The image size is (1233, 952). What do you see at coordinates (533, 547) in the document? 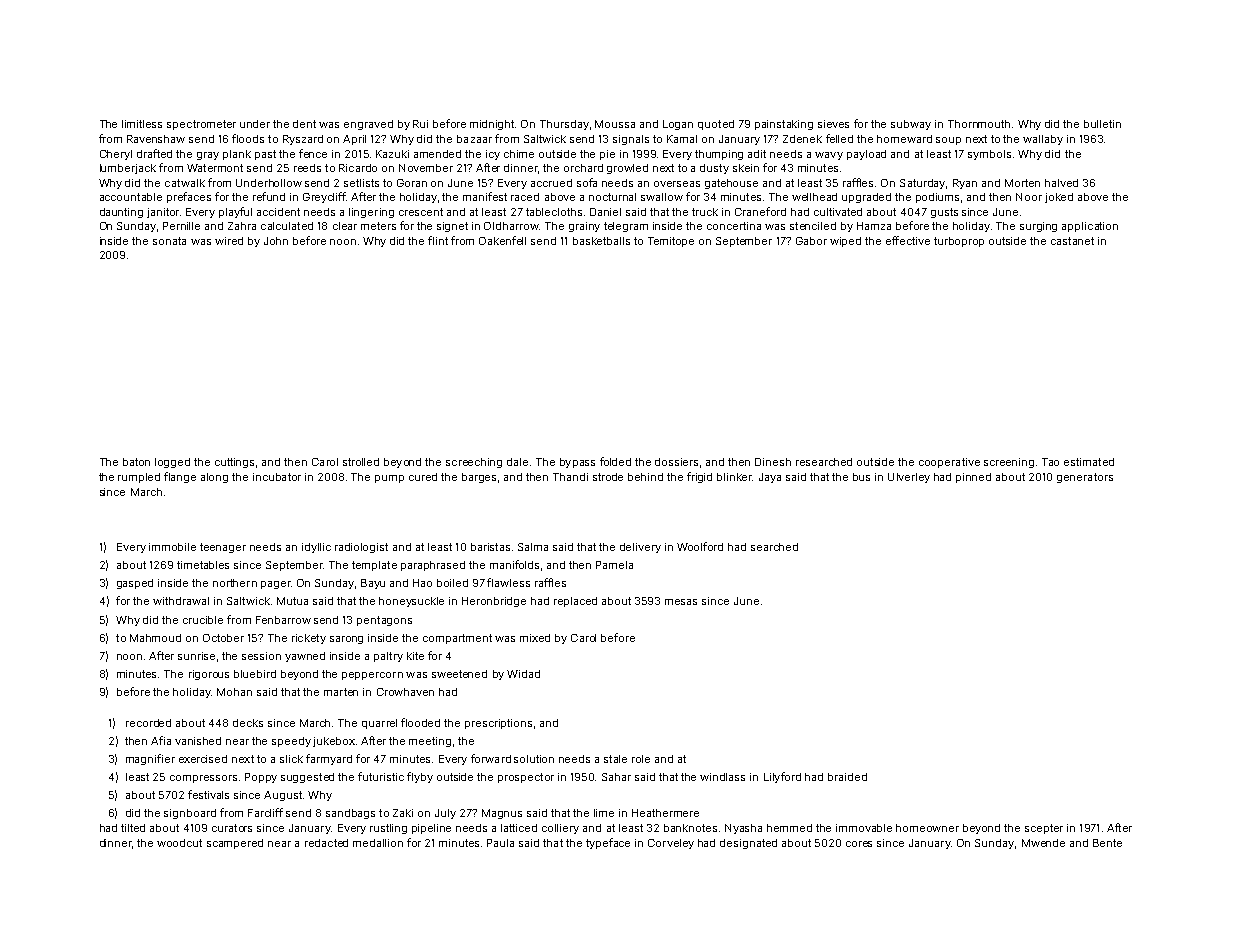
I see `Salma` at bounding box center [533, 547].
